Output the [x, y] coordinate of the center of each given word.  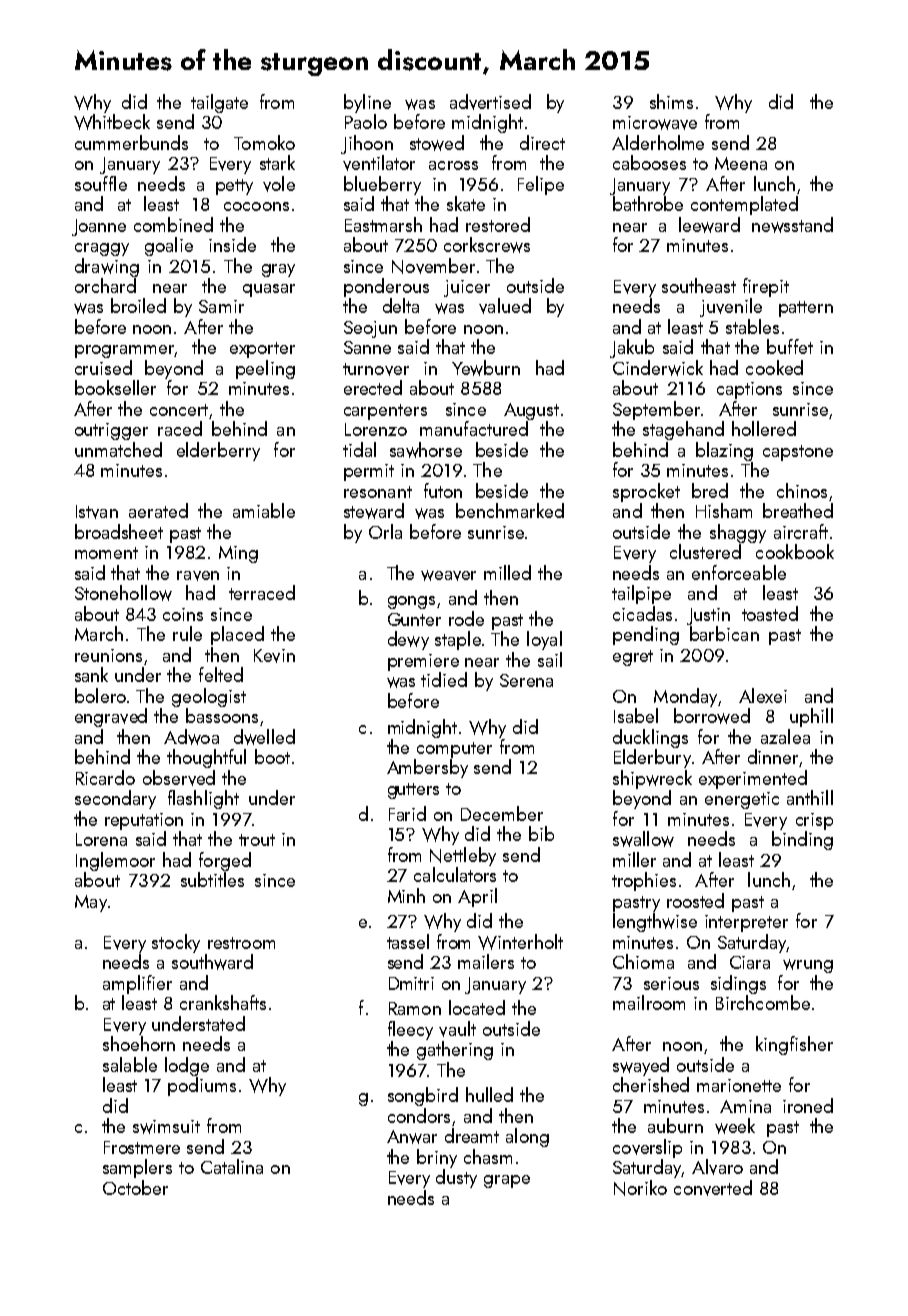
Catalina [232, 1166]
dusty [456, 1178]
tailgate [219, 103]
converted [713, 1188]
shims [671, 101]
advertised [490, 102]
